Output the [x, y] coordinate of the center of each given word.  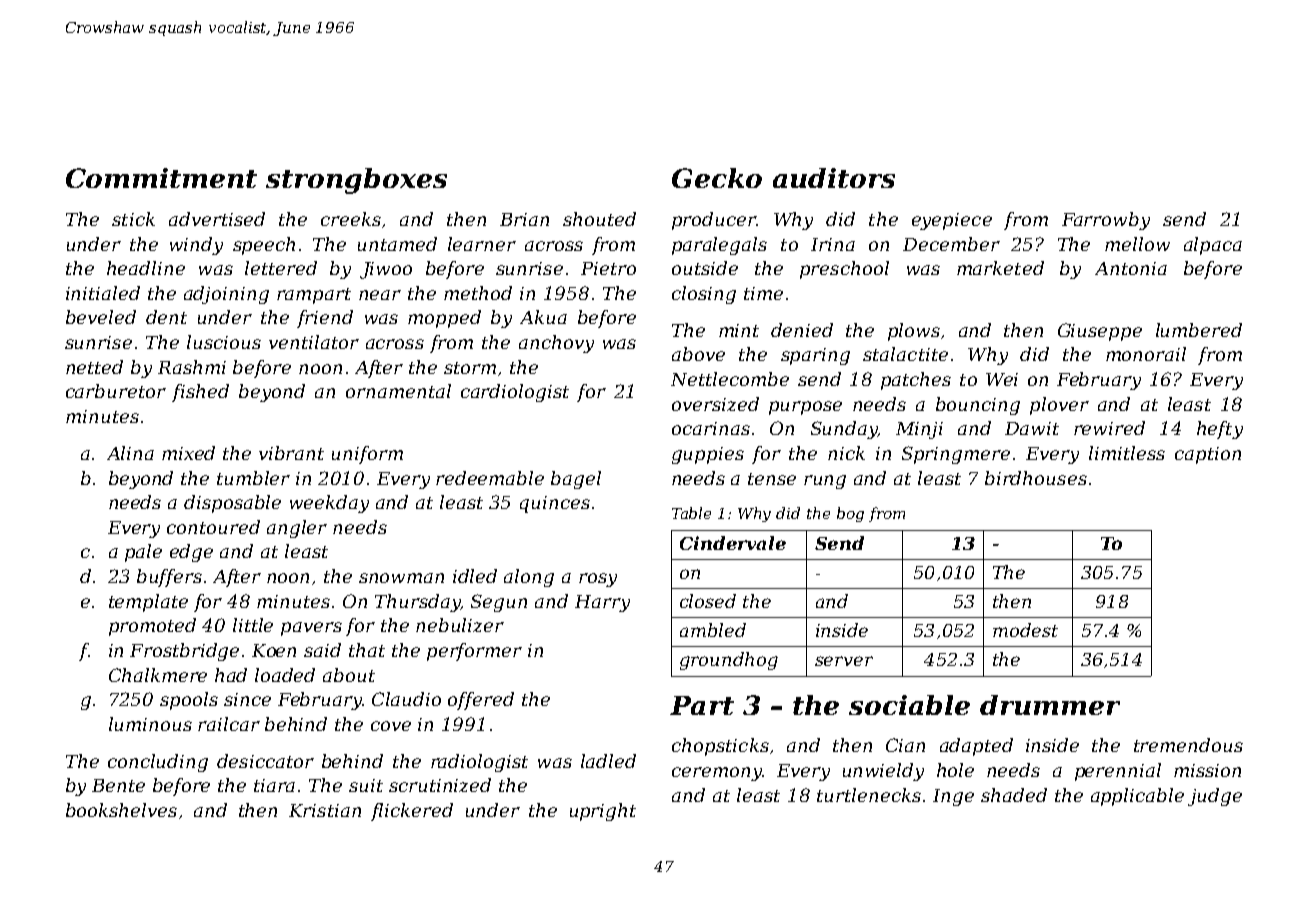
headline [146, 268]
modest [1025, 630]
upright [603, 812]
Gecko [717, 178]
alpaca [1213, 246]
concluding [158, 763]
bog [850, 514]
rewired [1109, 428]
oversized [715, 404]
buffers [169, 578]
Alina [130, 453]
